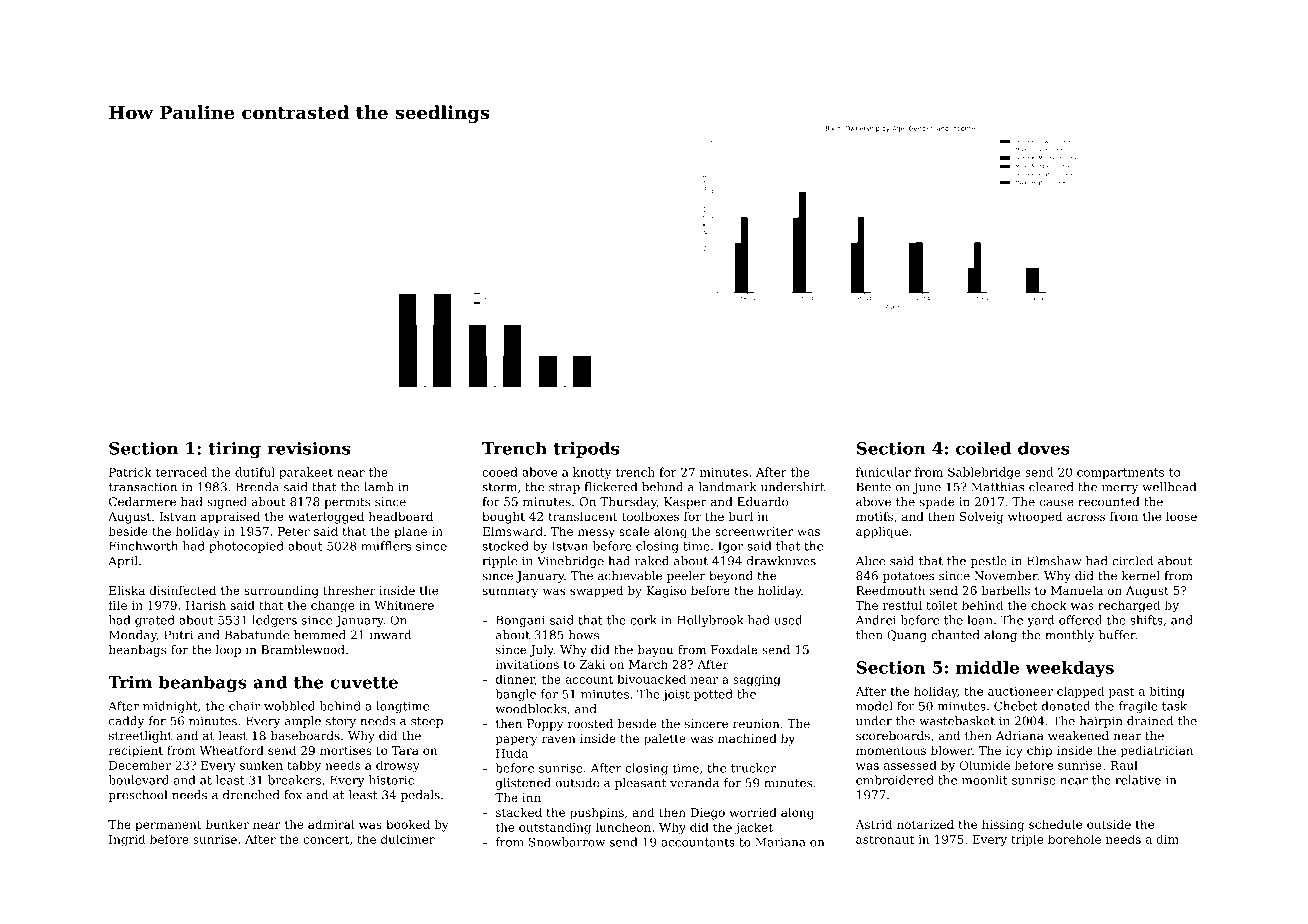 Image resolution: width=1308 pixels, height=924 pixels. What do you see at coordinates (655, 651) in the image?
I see `bayou` at bounding box center [655, 651].
